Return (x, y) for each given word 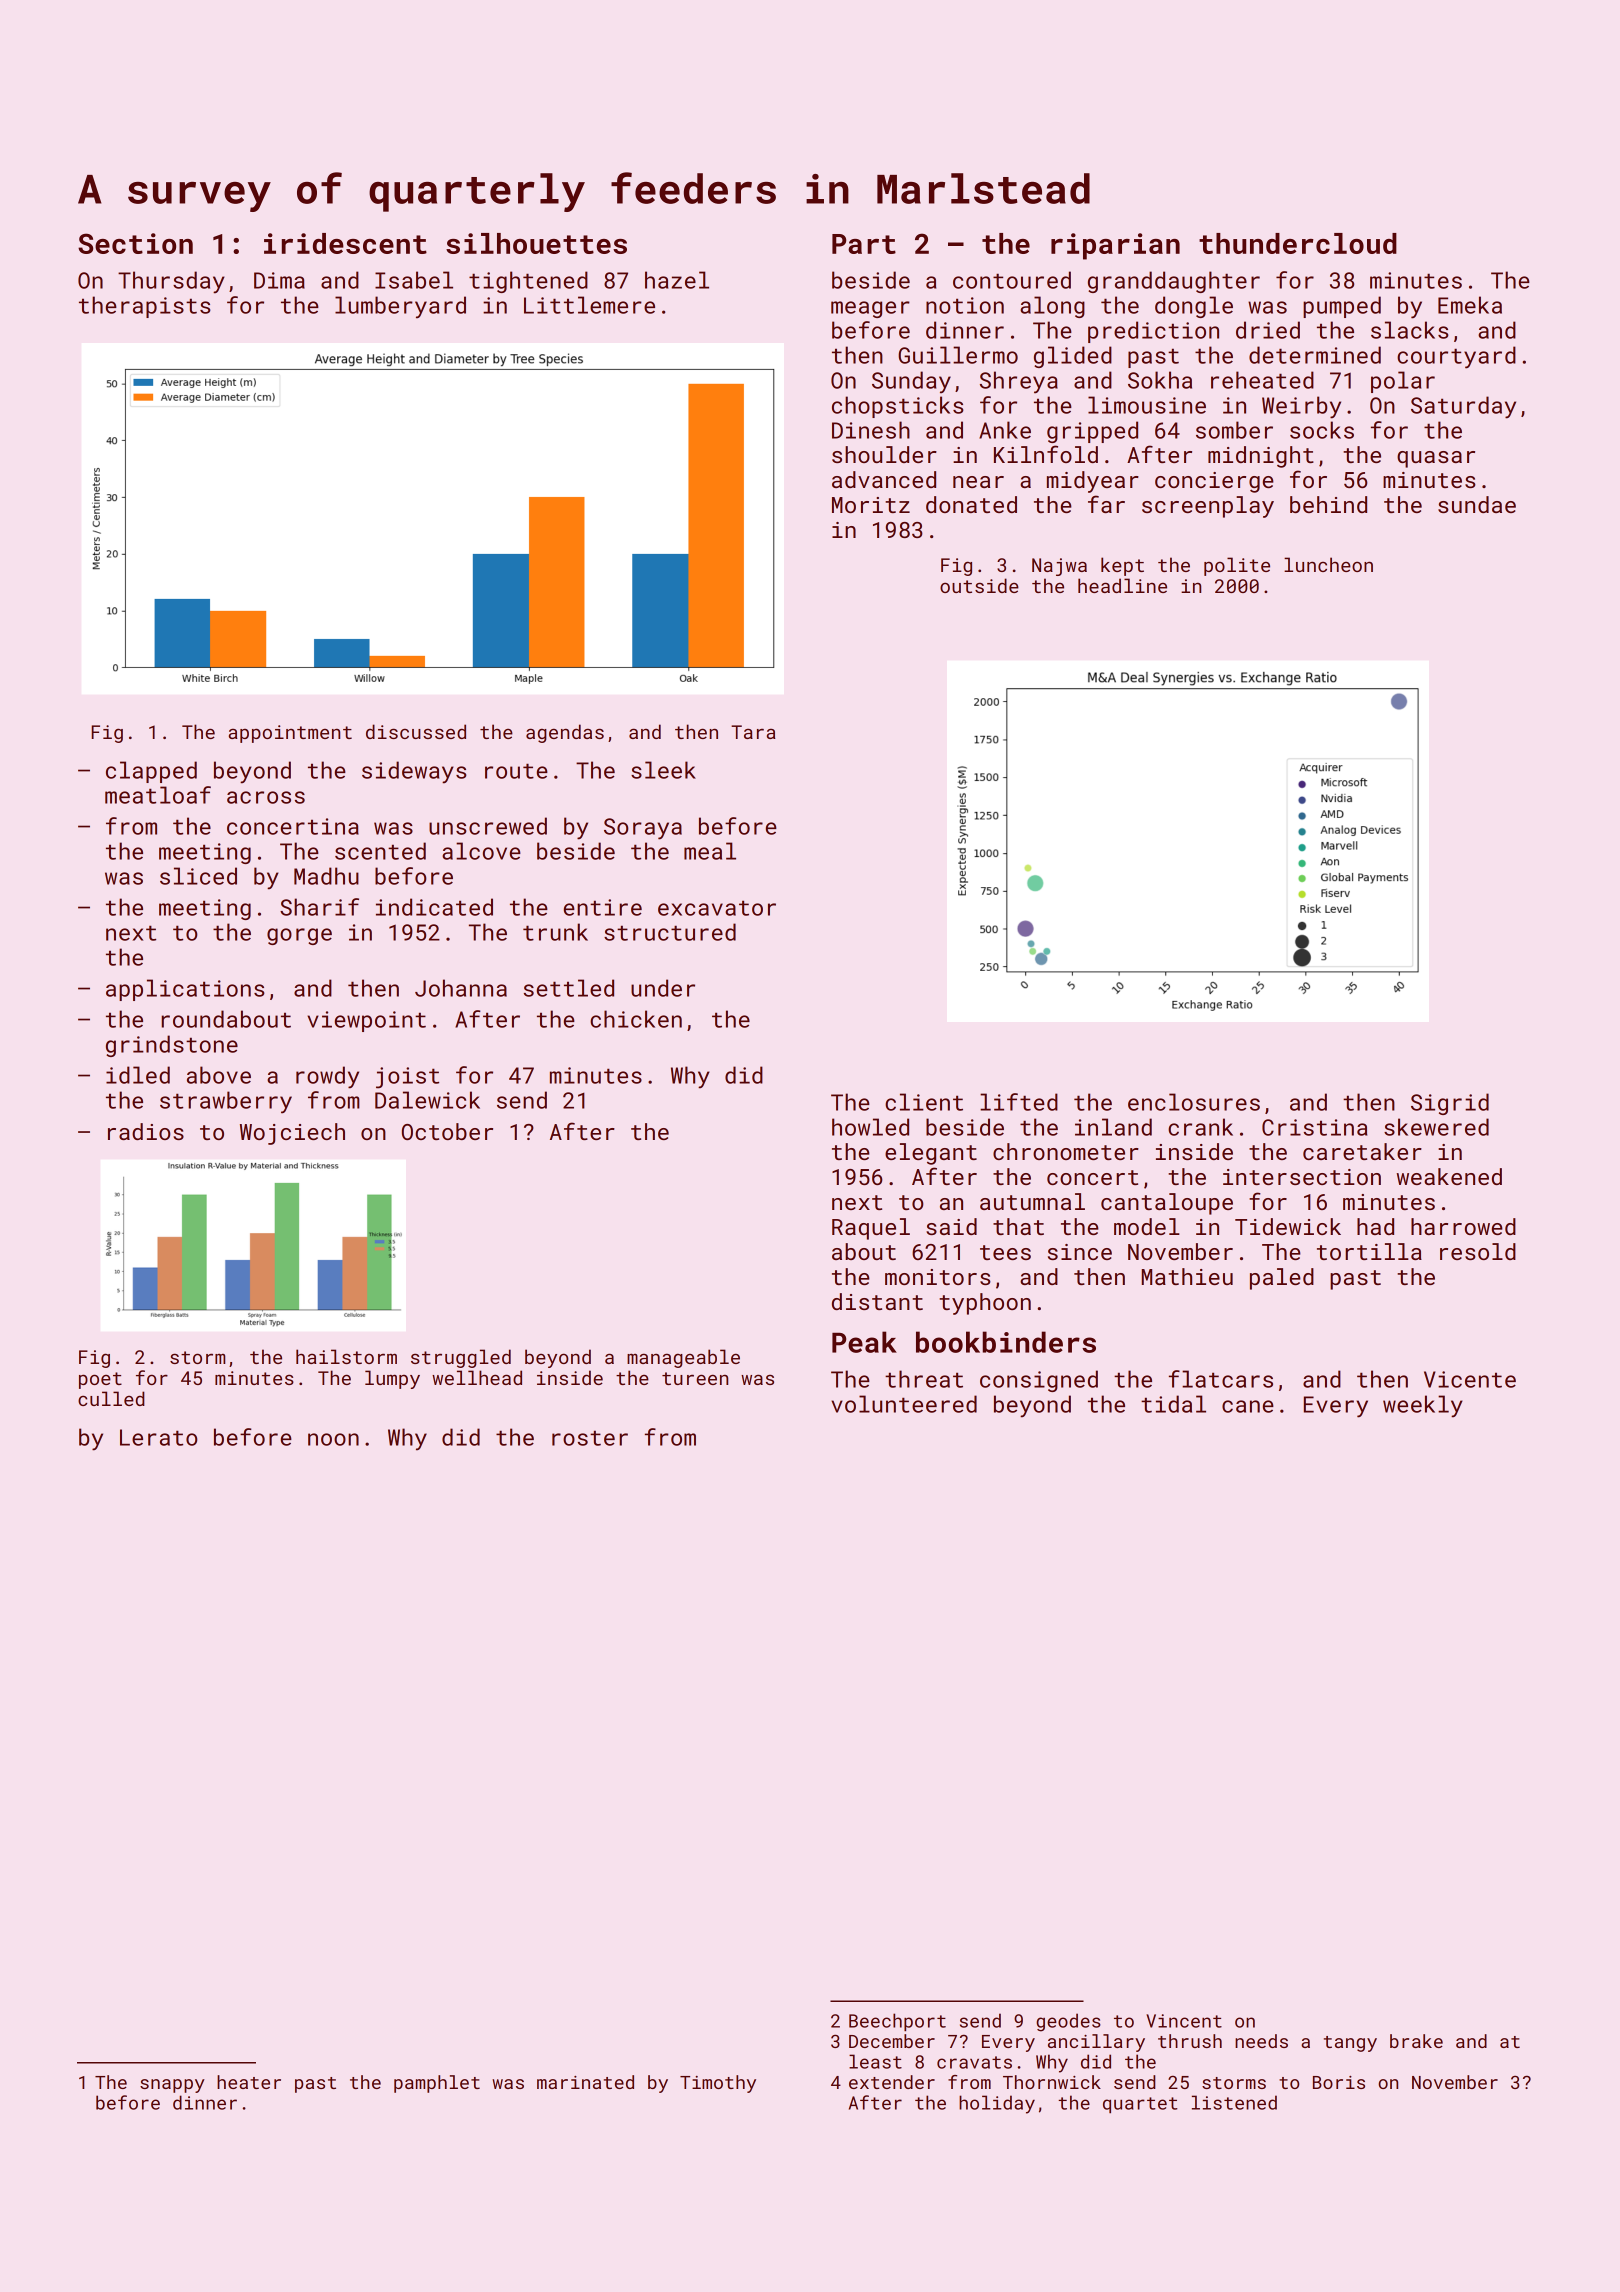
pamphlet (437, 2084)
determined (1315, 355)
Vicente (1470, 1379)
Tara (753, 732)
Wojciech (292, 1134)
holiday (997, 2104)
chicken (636, 1019)
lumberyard (400, 307)
